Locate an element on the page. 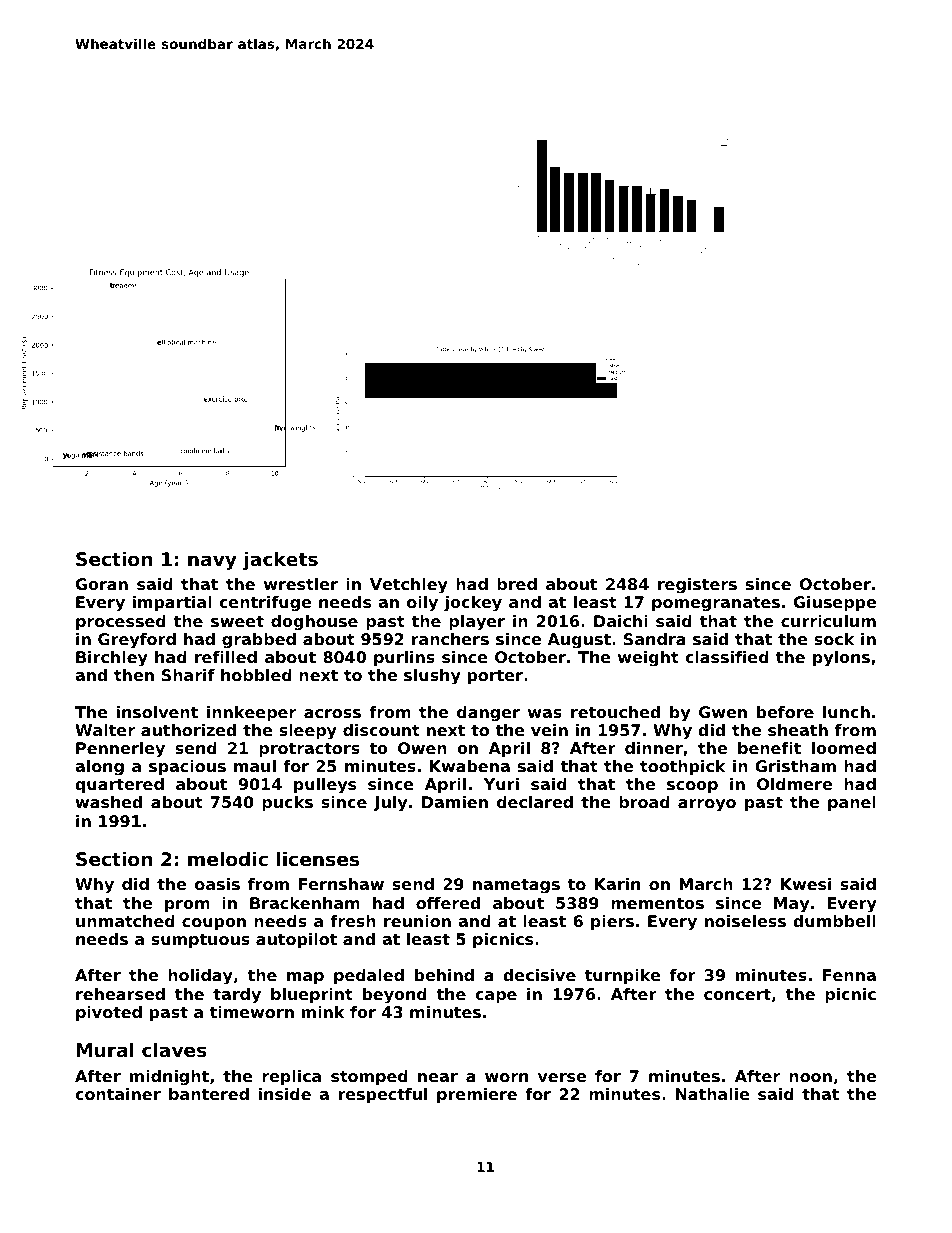  verse is located at coordinates (562, 1077).
